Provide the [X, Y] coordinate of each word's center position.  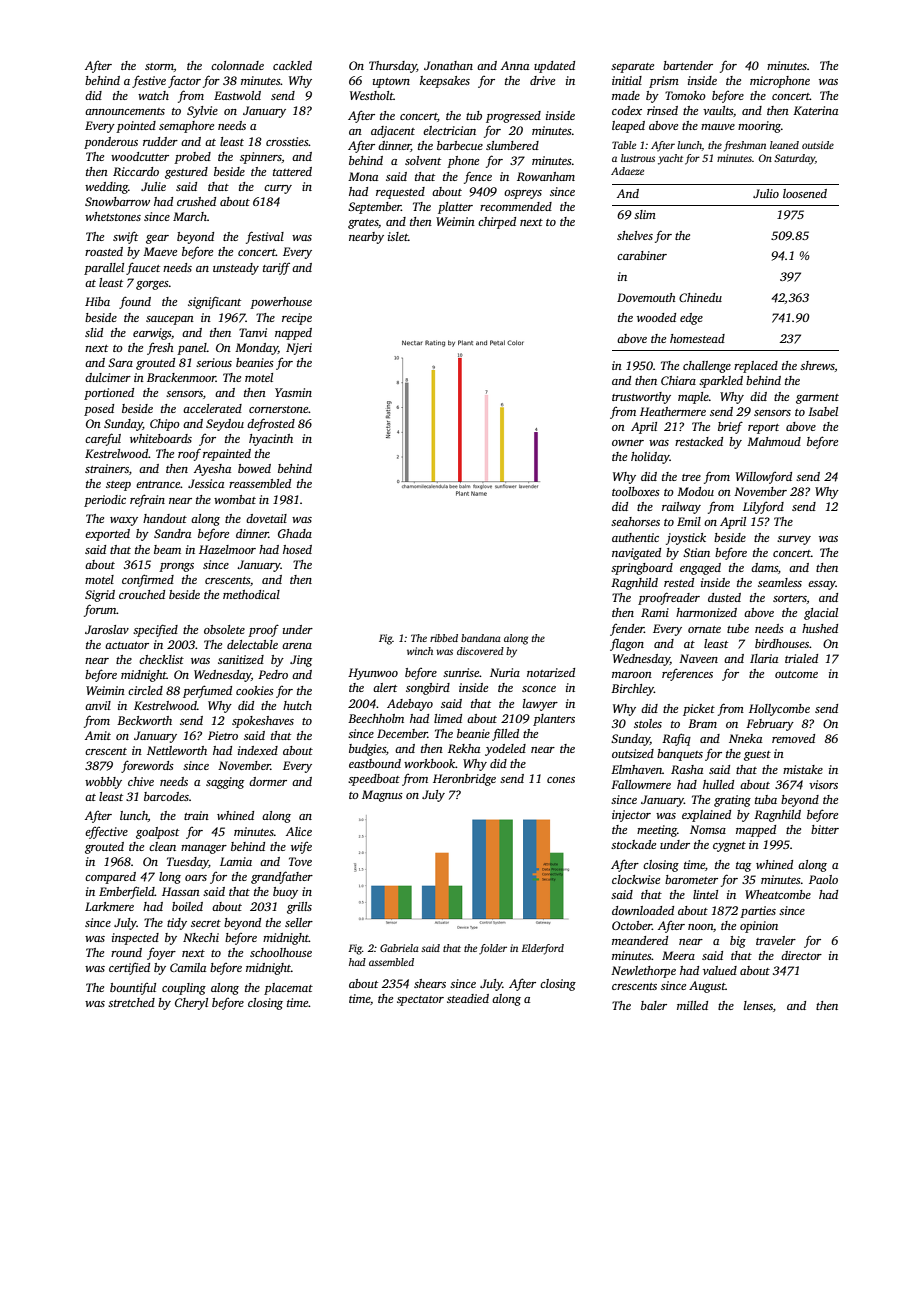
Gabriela [399, 948]
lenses [758, 1005]
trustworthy [641, 398]
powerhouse [281, 303]
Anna [515, 65]
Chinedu [700, 297]
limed [448, 718]
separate [632, 68]
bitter [825, 829]
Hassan [181, 891]
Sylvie [202, 112]
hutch [297, 705]
